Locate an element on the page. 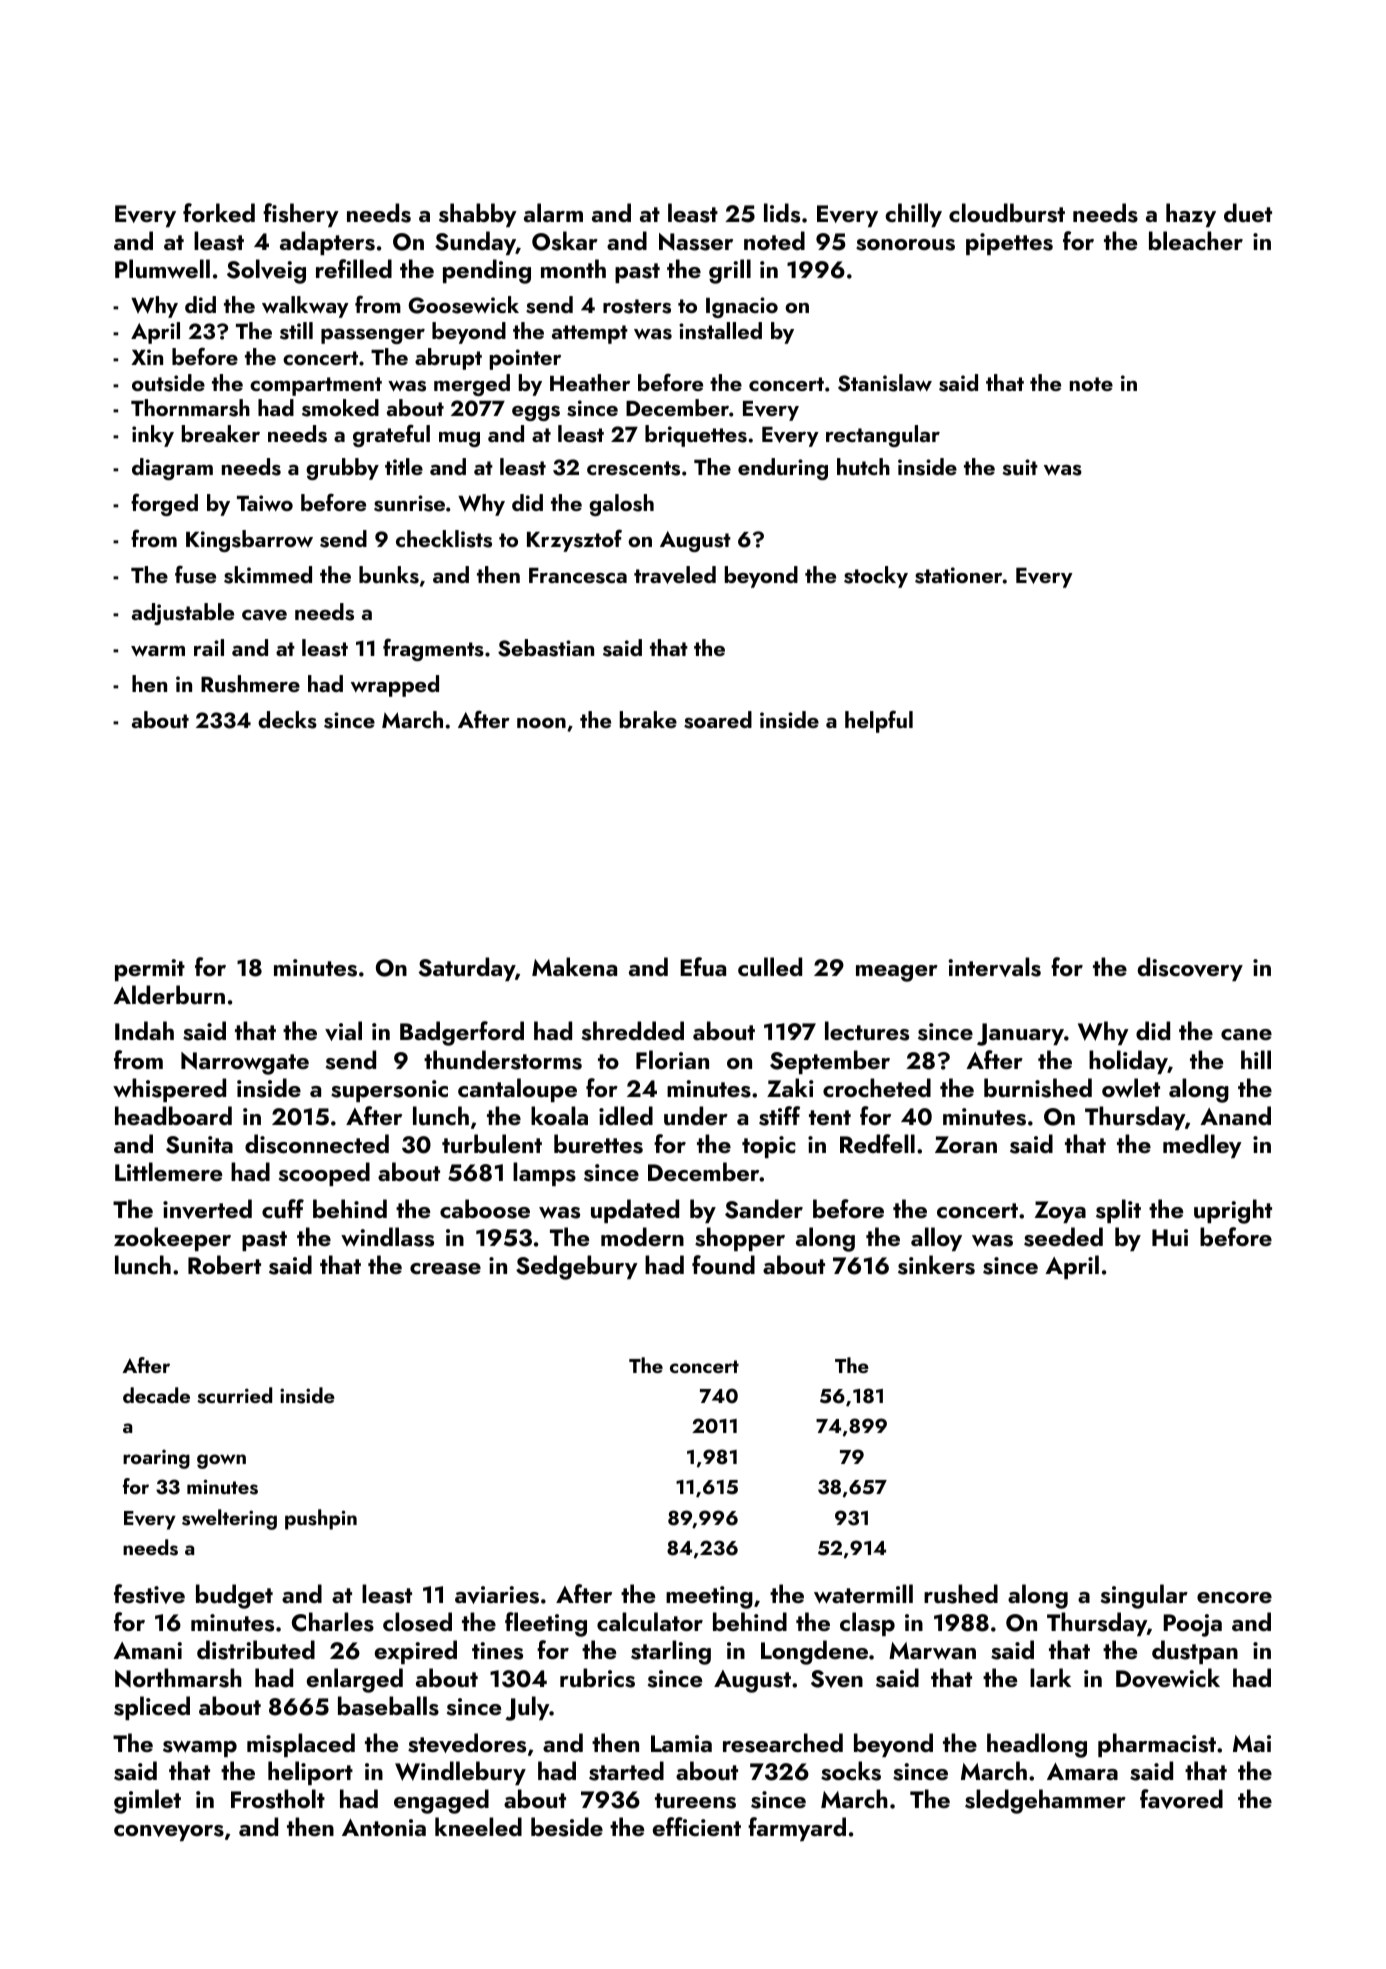 The width and height of the page is (1386, 1969). watermill is located at coordinates (863, 1593).
